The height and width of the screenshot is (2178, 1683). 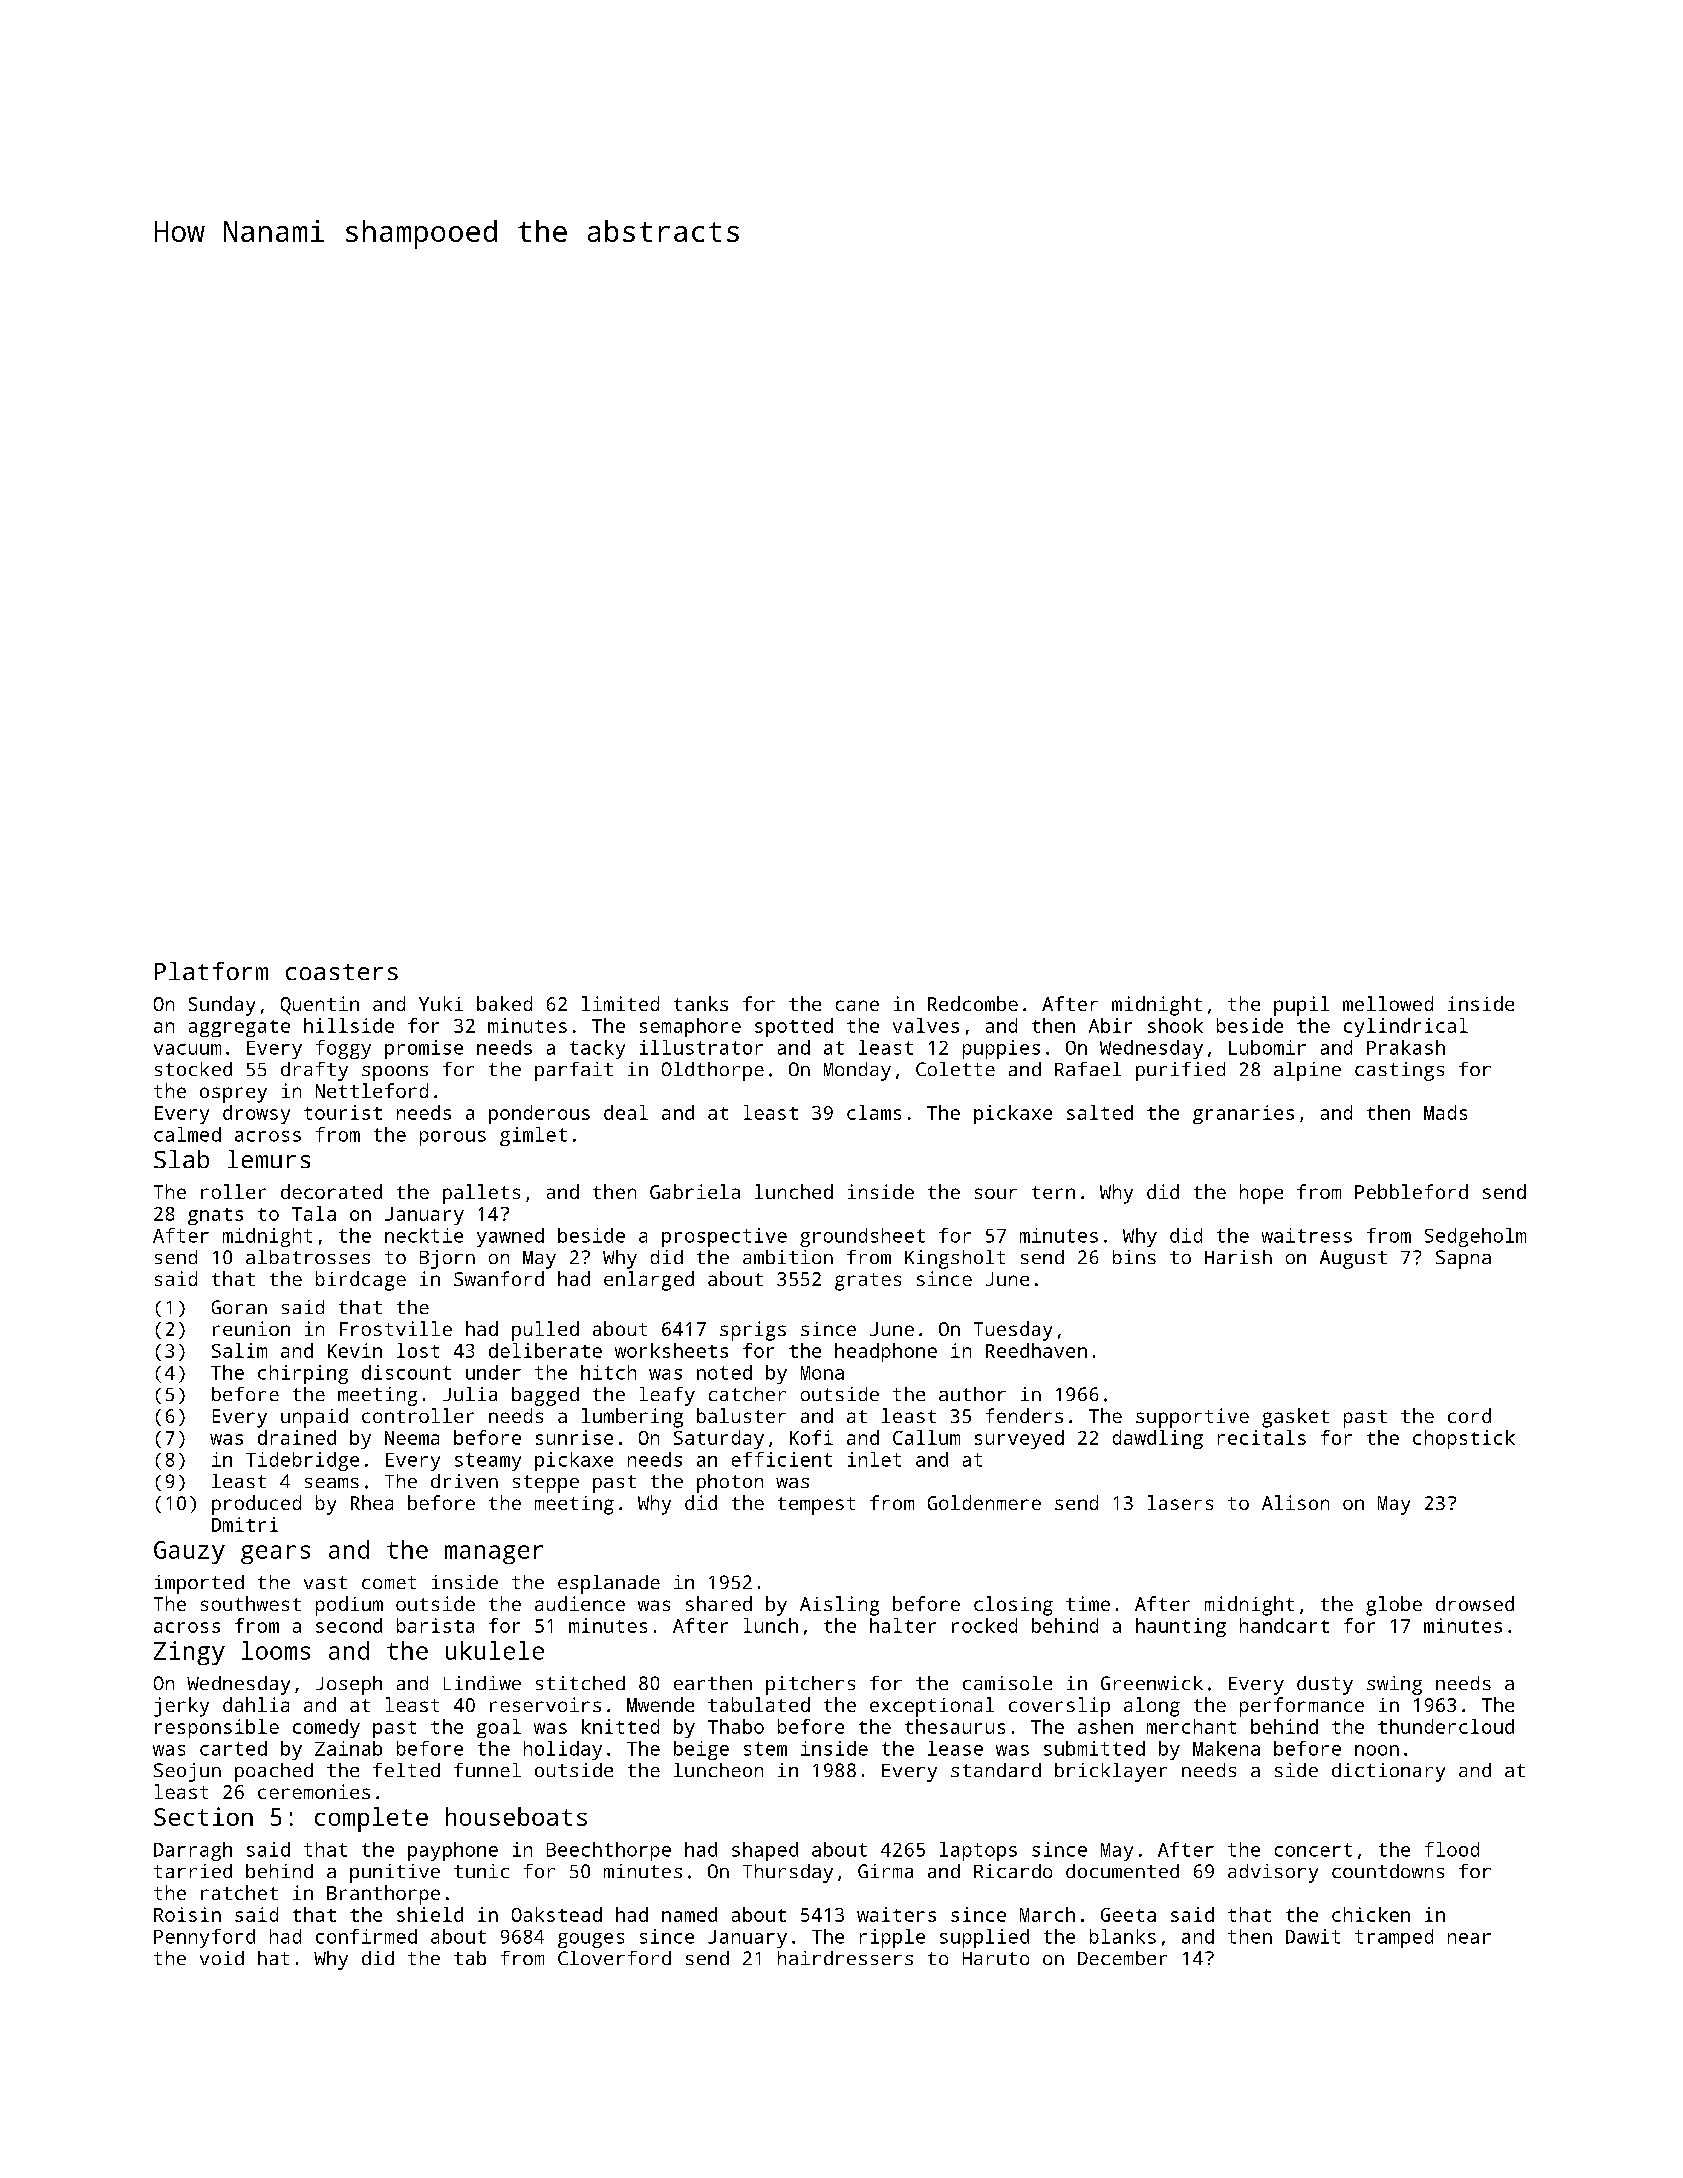 What do you see at coordinates (441, 1003) in the screenshot?
I see `Yuki` at bounding box center [441, 1003].
